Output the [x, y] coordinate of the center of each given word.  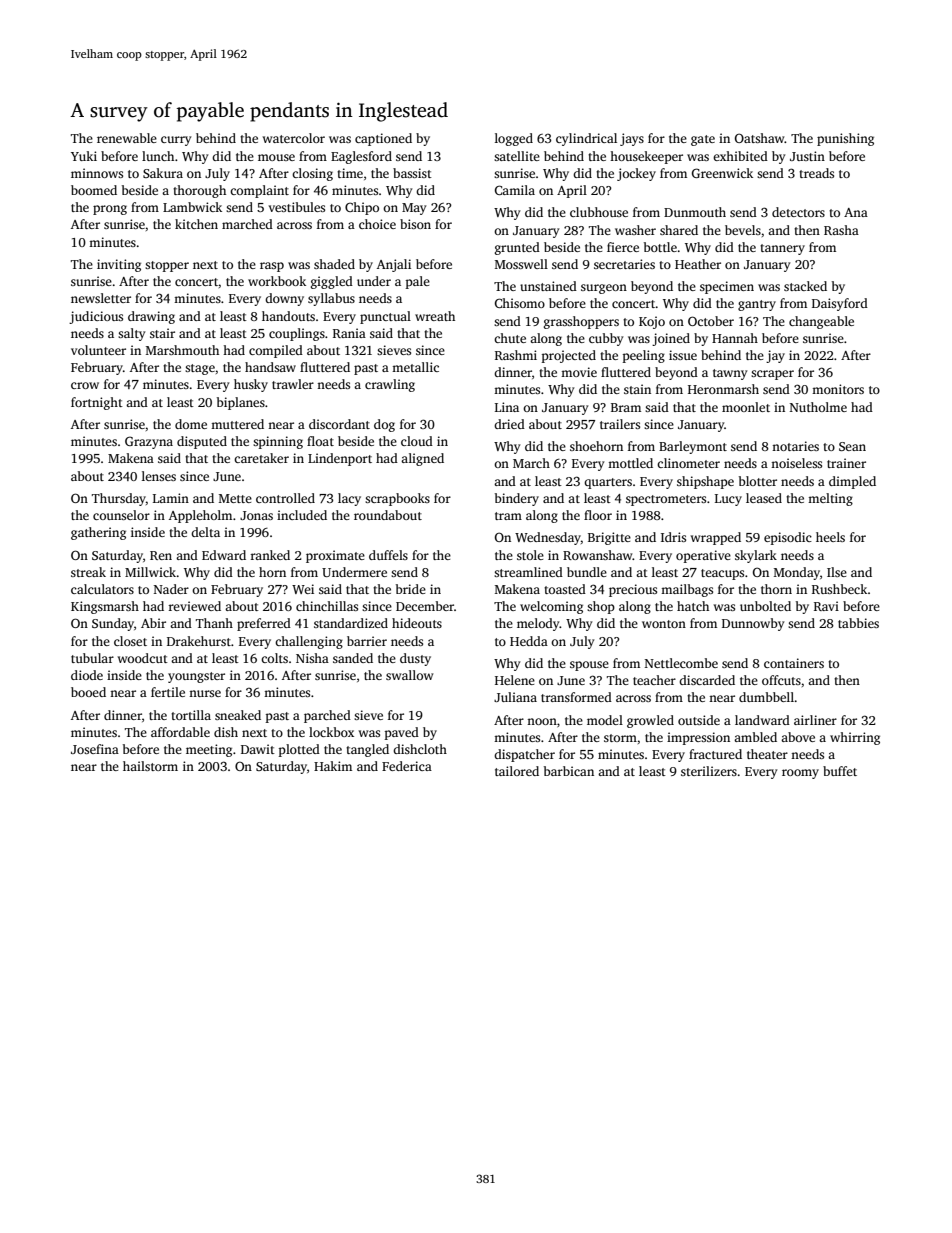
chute [510, 338]
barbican [569, 771]
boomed [94, 190]
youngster [196, 677]
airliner [815, 720]
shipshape [705, 482]
